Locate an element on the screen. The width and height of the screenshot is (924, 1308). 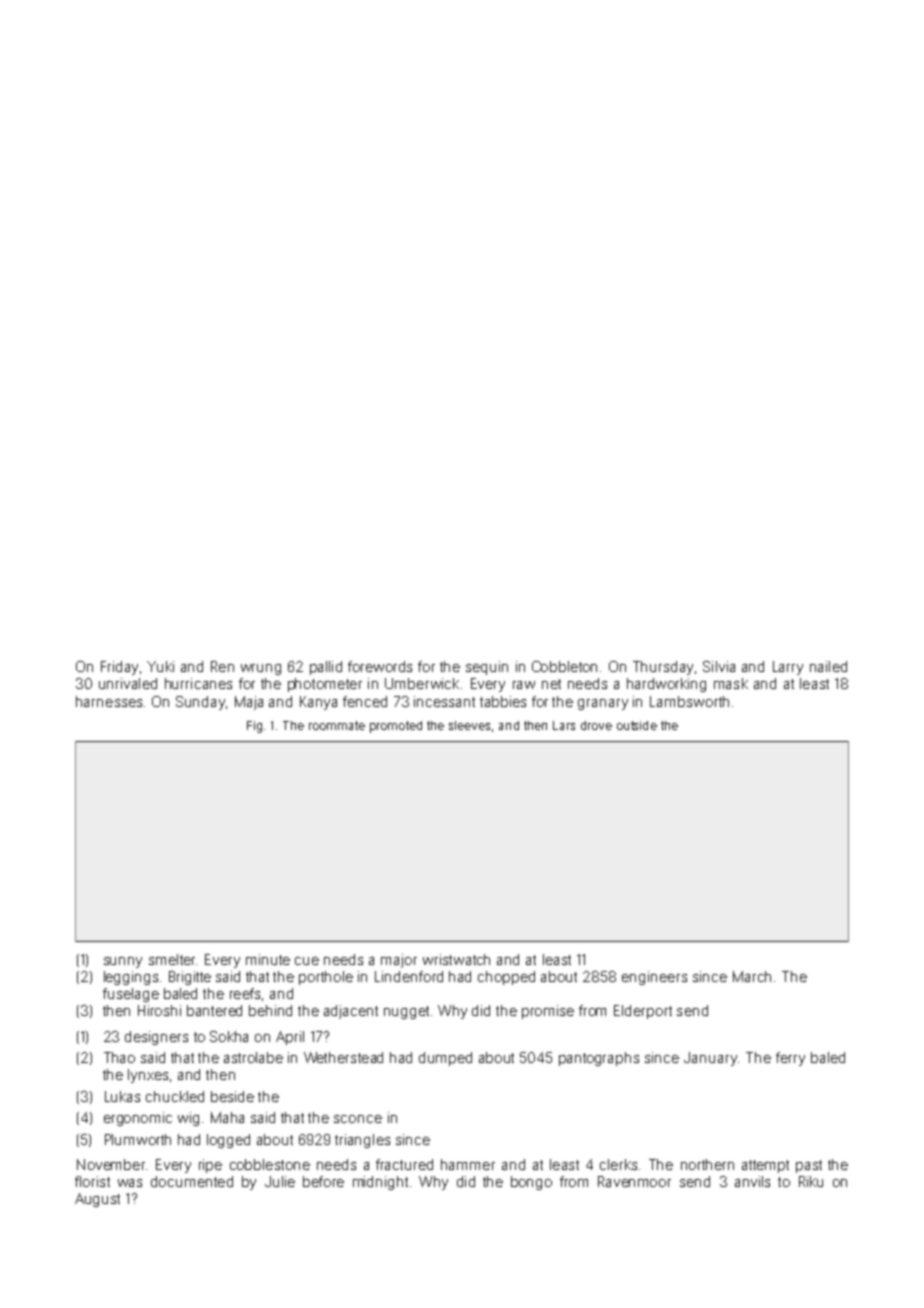
dumped is located at coordinates (445, 1059).
